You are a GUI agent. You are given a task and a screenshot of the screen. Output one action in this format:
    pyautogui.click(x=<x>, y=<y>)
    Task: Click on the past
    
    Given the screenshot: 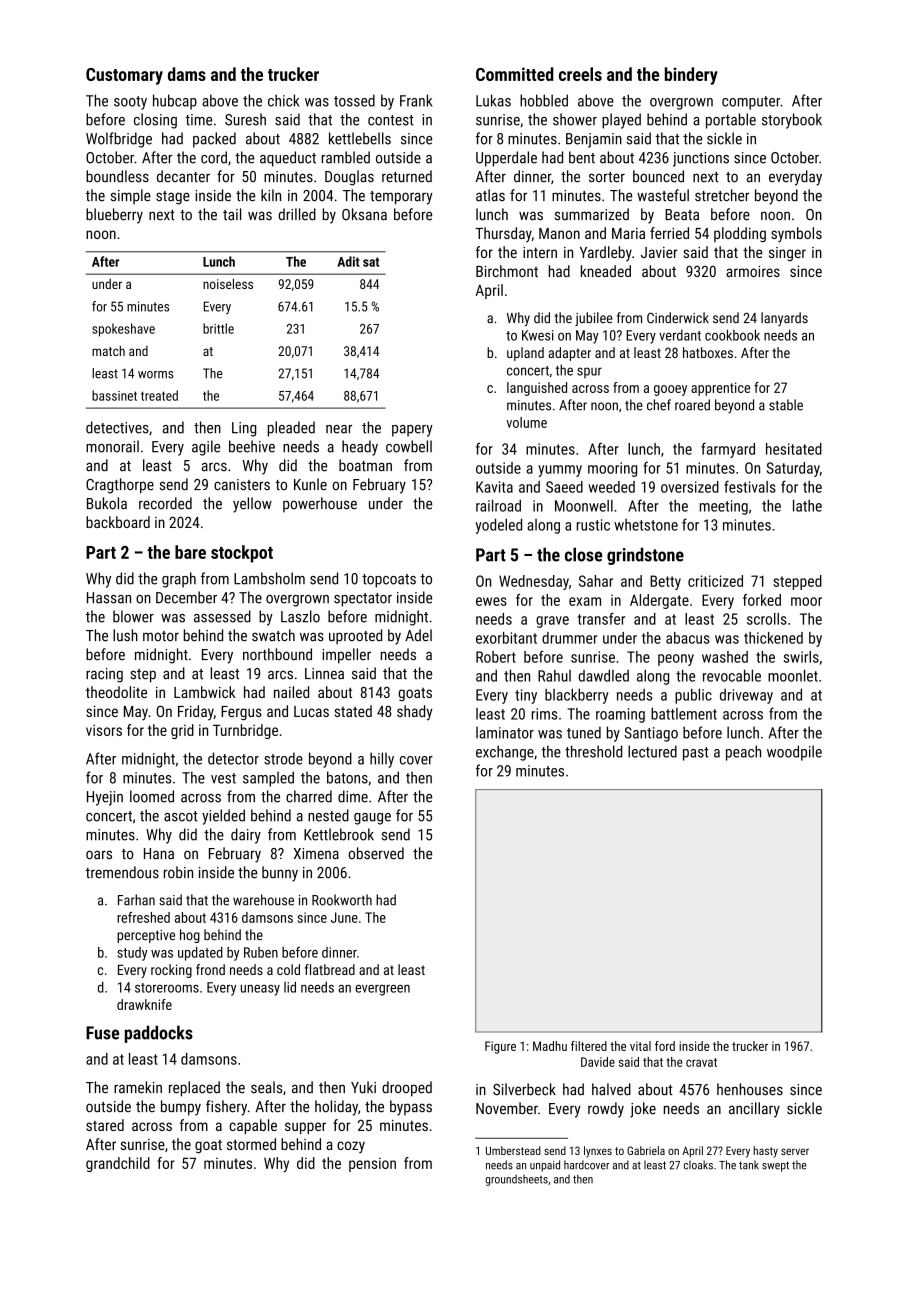 What is the action you would take?
    pyautogui.click(x=696, y=754)
